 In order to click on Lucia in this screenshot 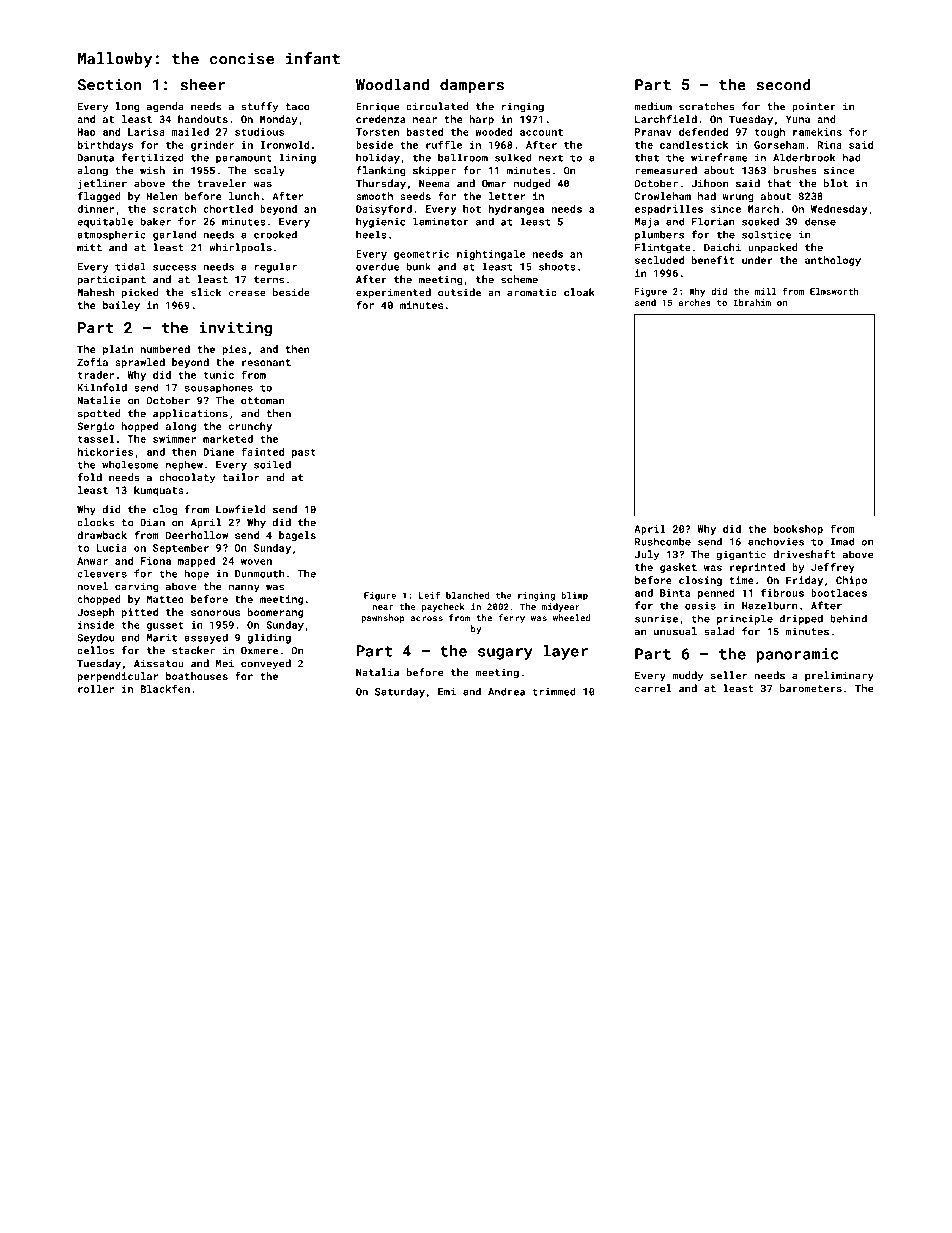, I will do `click(112, 548)`.
